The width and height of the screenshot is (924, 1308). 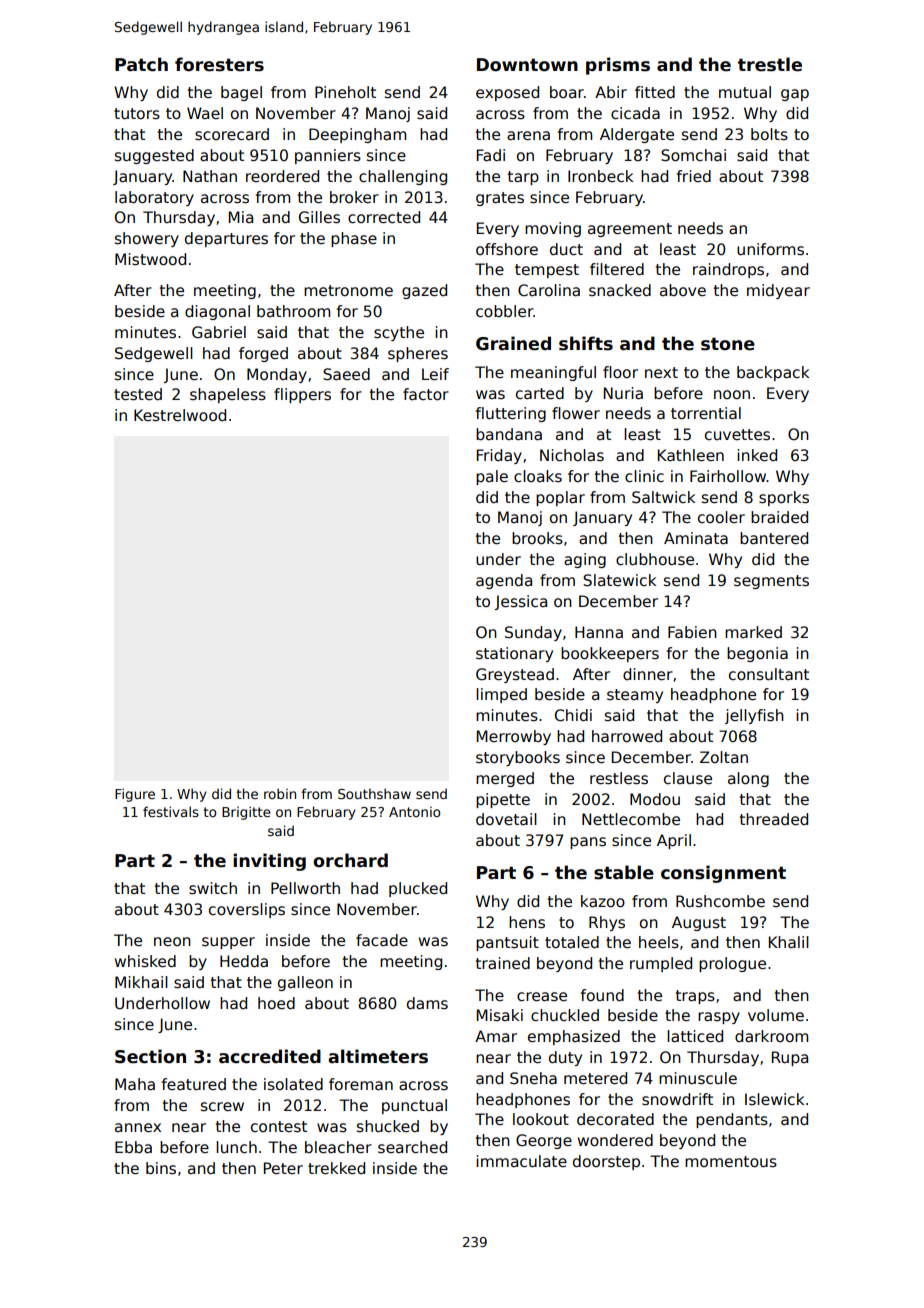 I want to click on inviting, so click(x=269, y=862).
